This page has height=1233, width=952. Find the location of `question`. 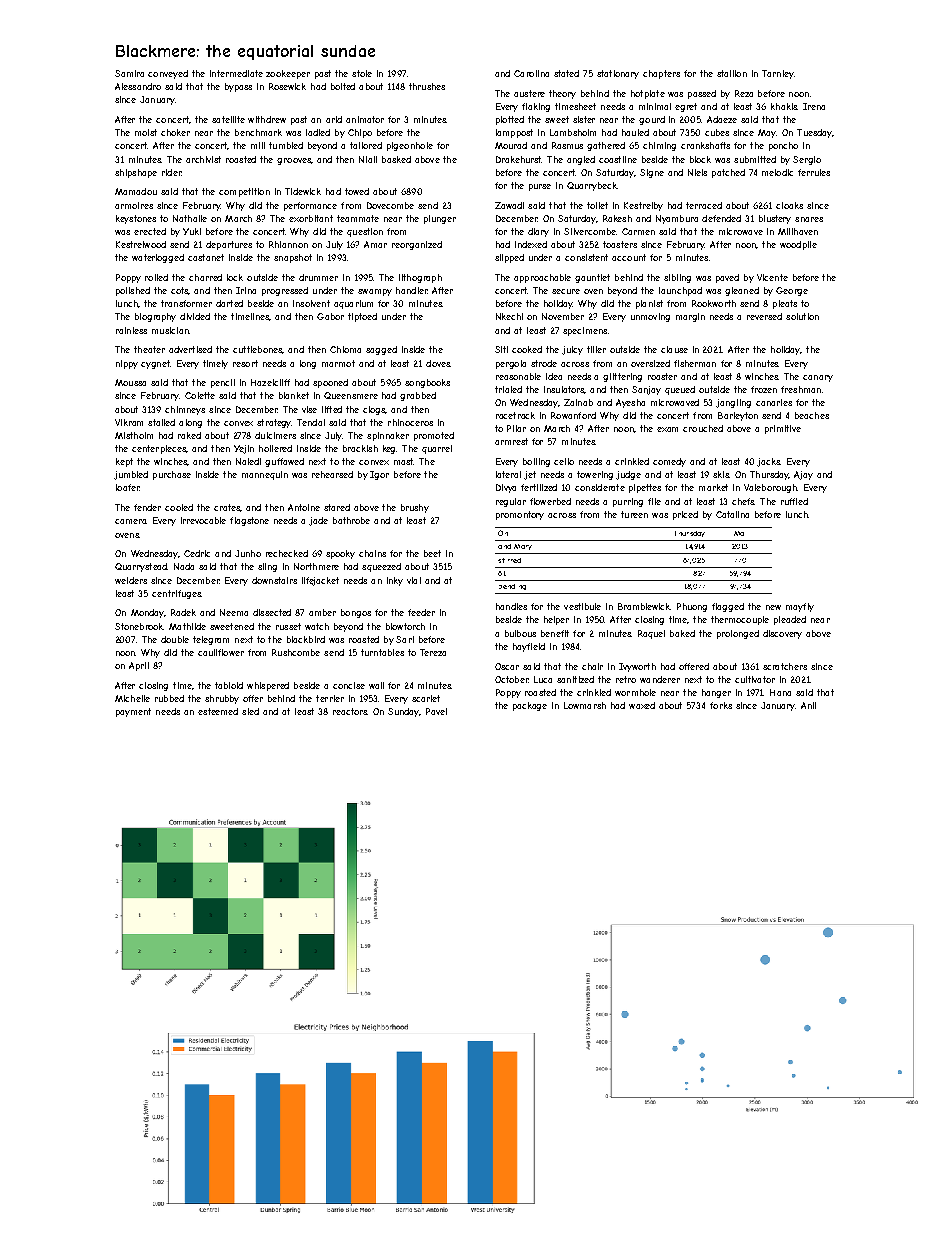

question is located at coordinates (365, 232).
